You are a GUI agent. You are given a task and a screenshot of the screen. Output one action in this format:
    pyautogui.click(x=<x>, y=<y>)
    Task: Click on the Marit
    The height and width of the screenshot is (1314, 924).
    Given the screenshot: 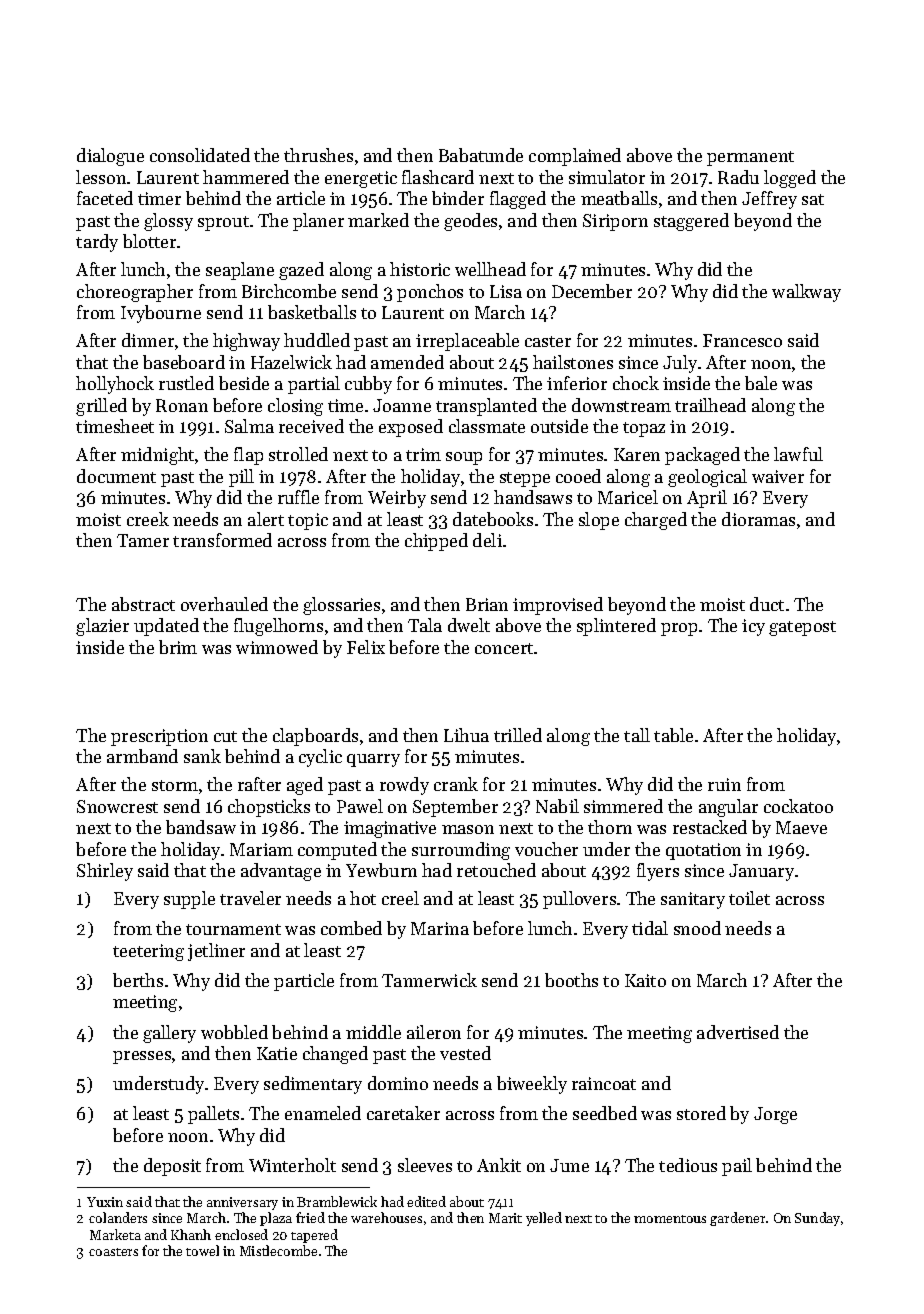 What is the action you would take?
    pyautogui.click(x=505, y=1218)
